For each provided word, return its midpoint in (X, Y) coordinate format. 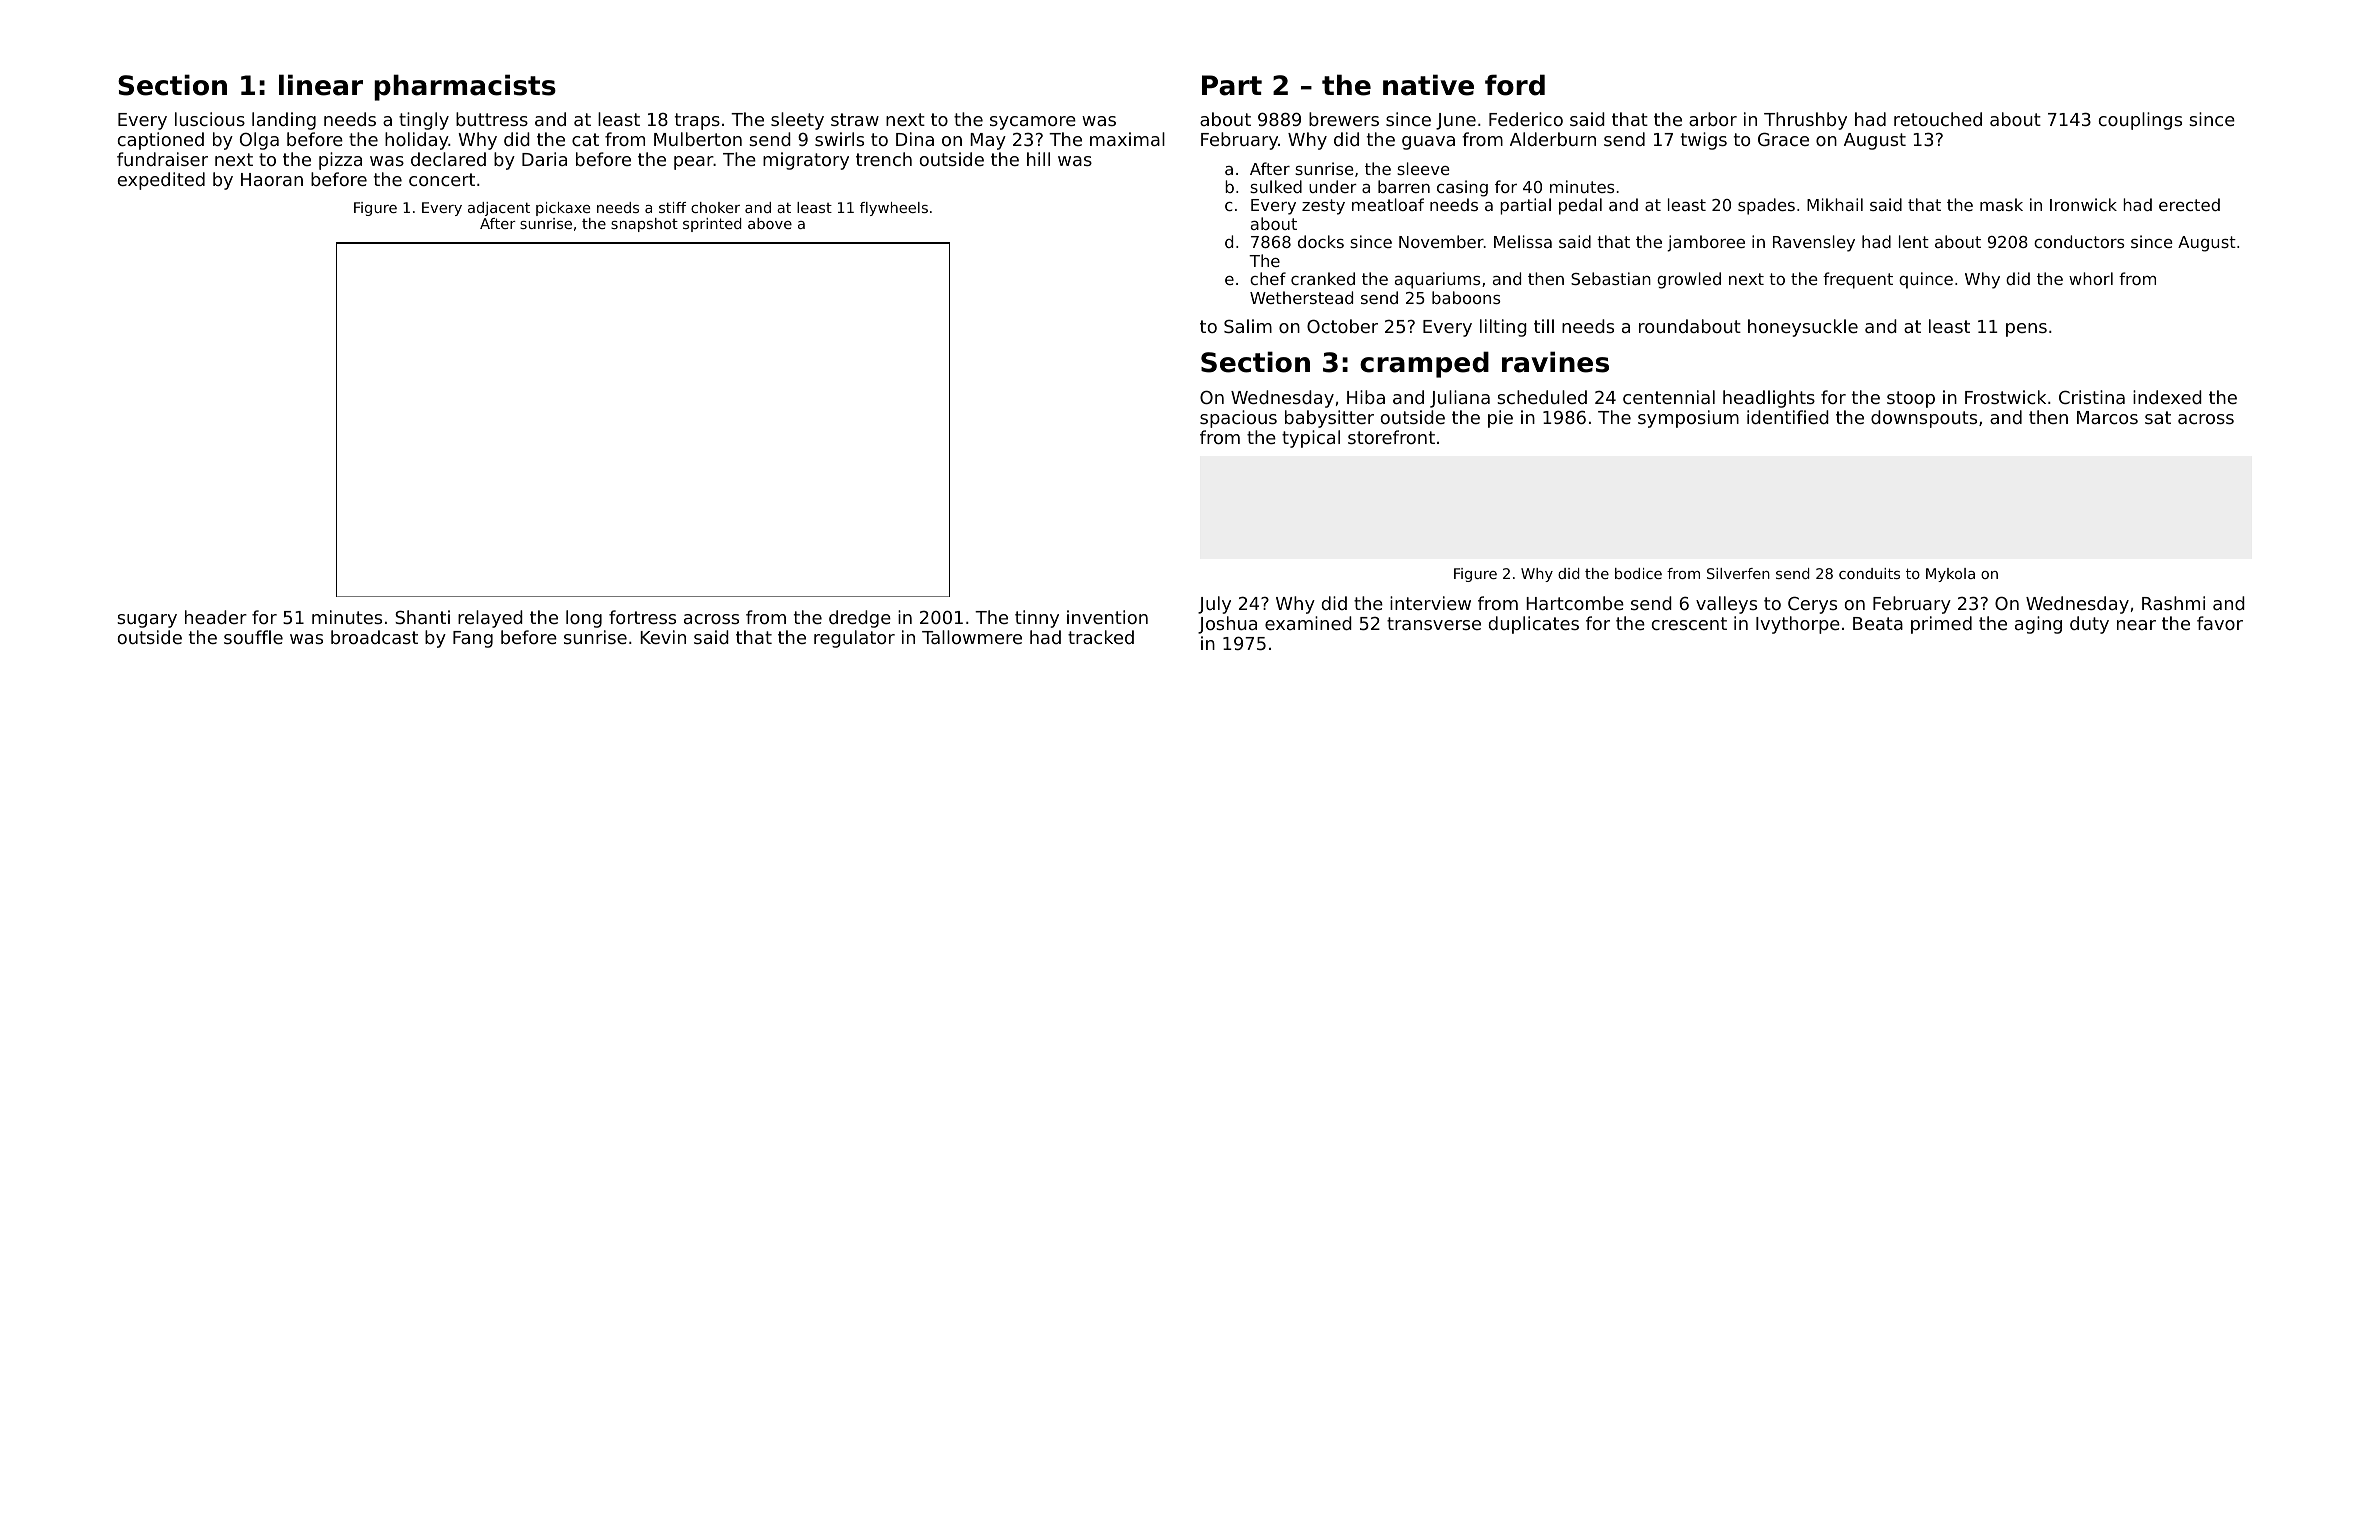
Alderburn (1553, 139)
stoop (1911, 399)
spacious (1238, 419)
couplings (2140, 121)
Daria (544, 159)
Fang (473, 639)
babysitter (1329, 419)
